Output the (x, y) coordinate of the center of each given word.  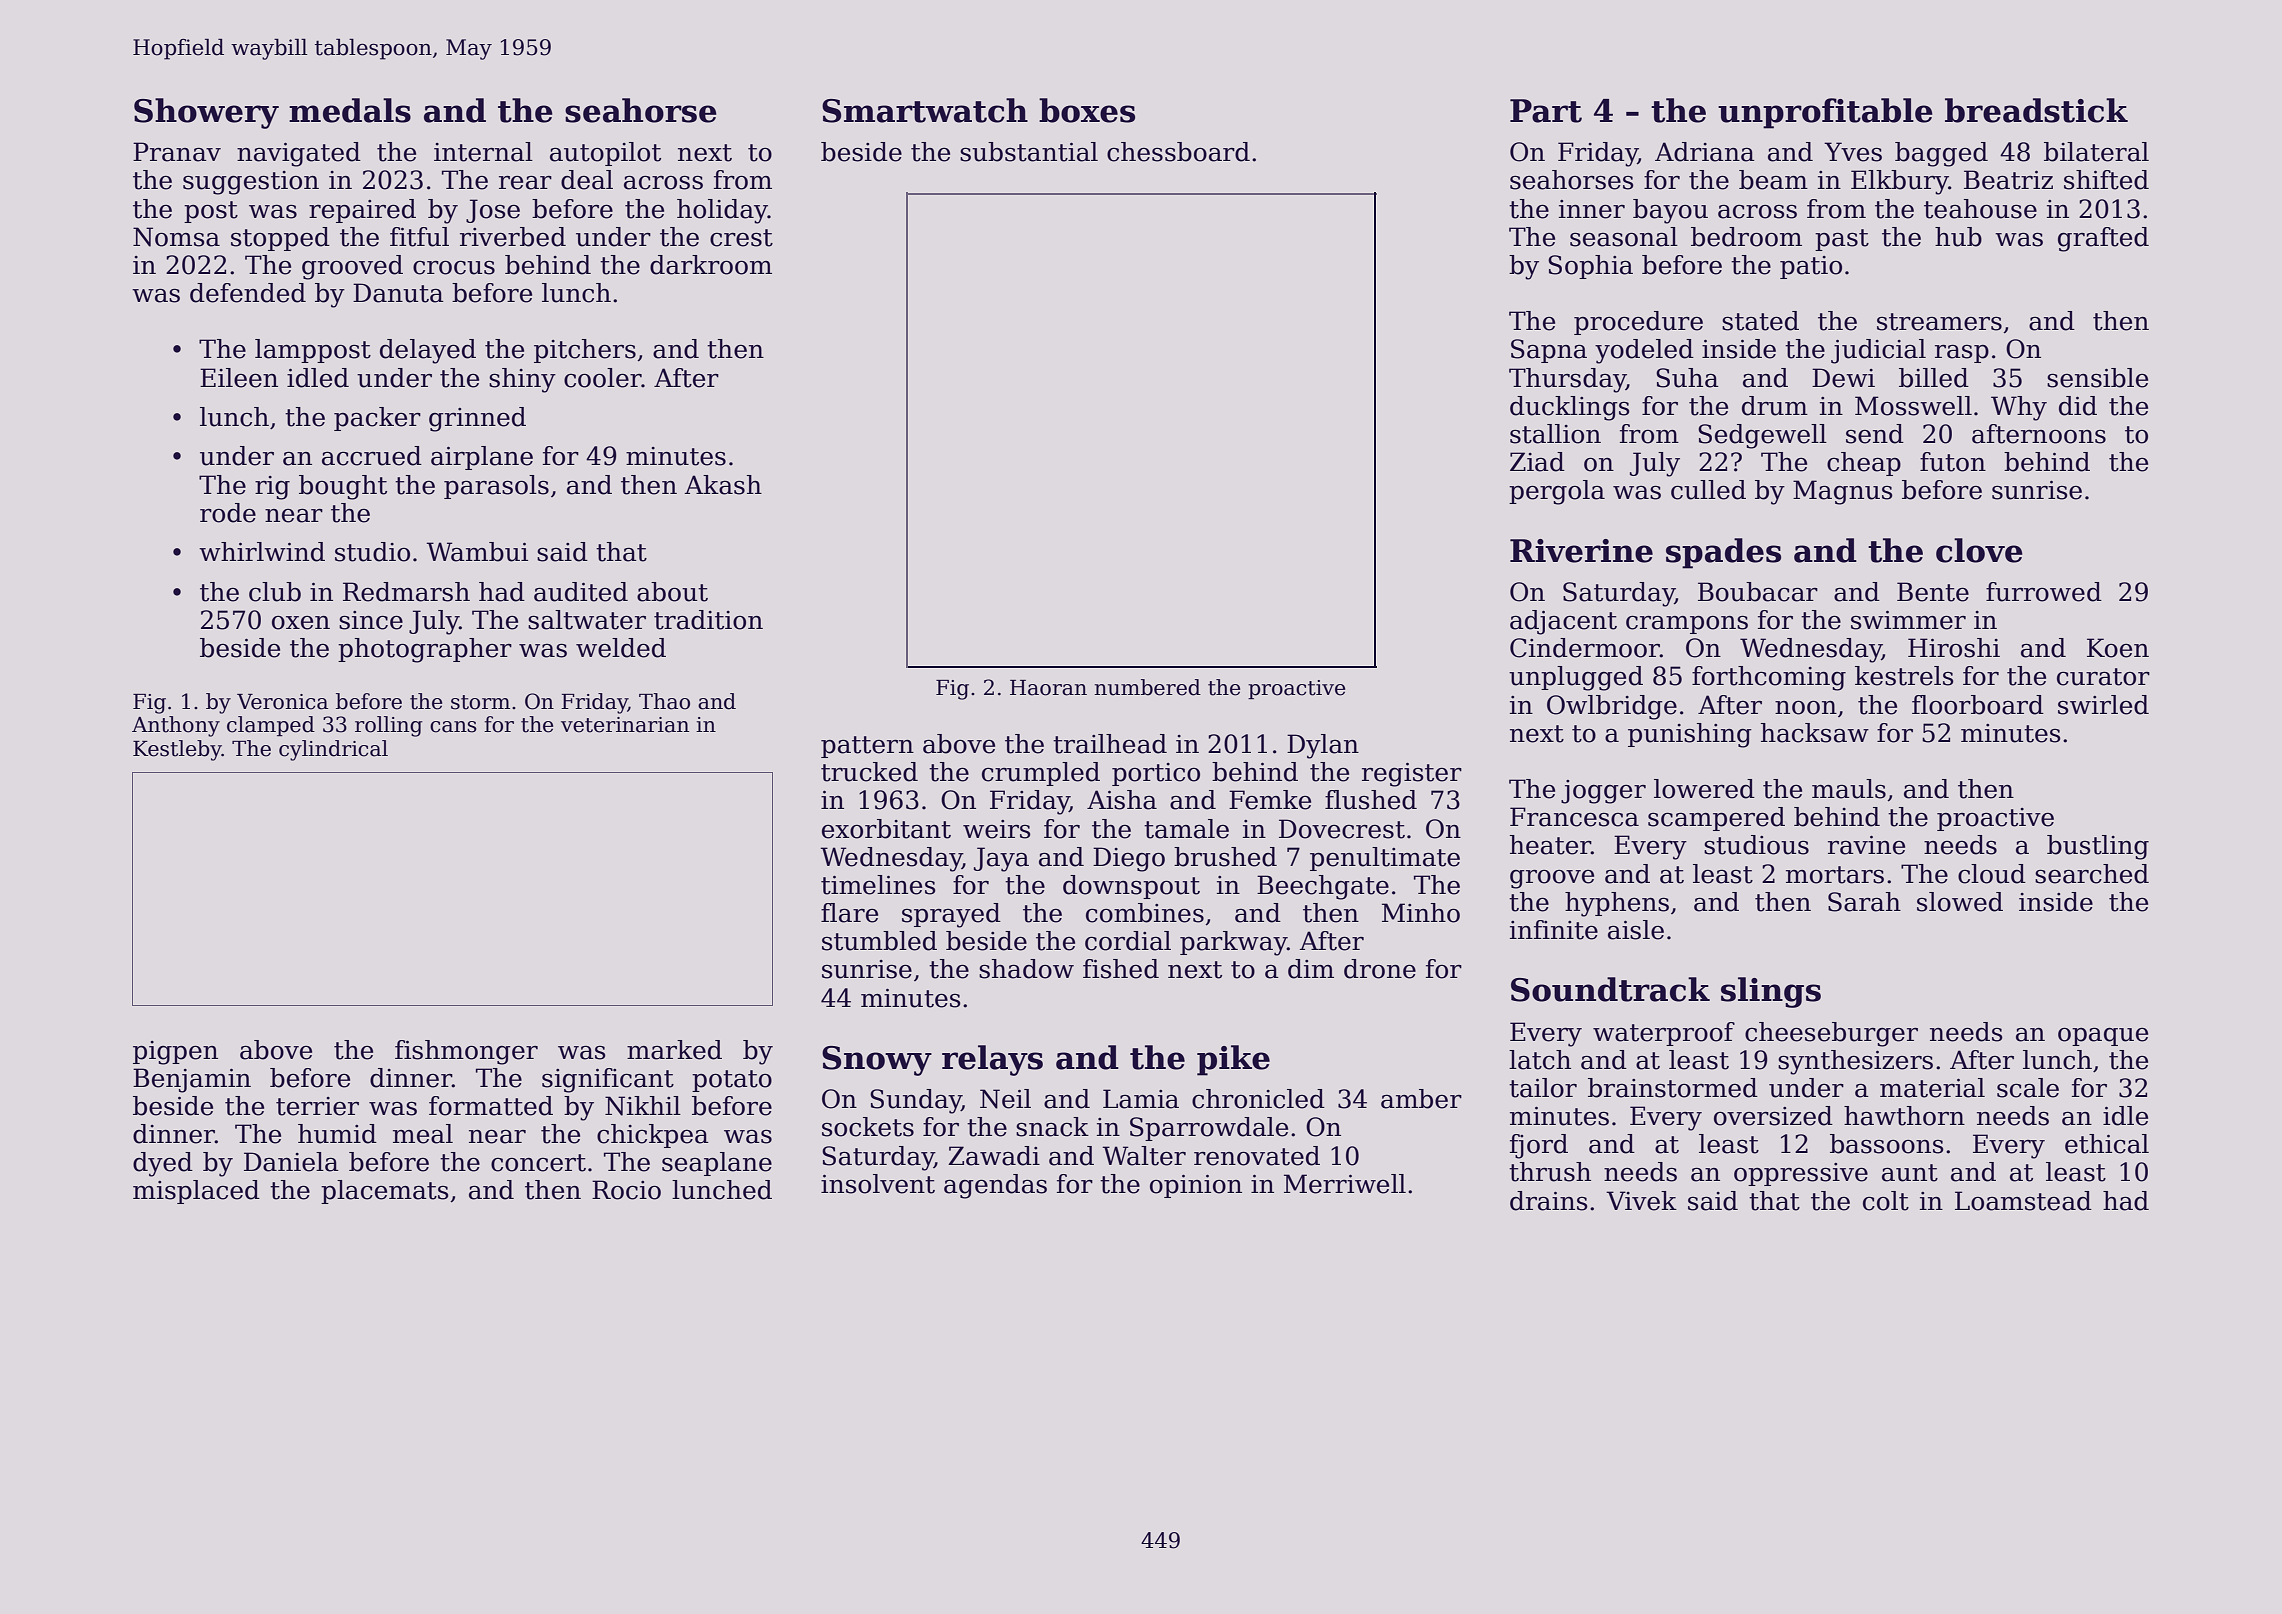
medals (350, 110)
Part (1546, 111)
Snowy (877, 1061)
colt (1886, 1201)
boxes (1087, 110)
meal (423, 1134)
